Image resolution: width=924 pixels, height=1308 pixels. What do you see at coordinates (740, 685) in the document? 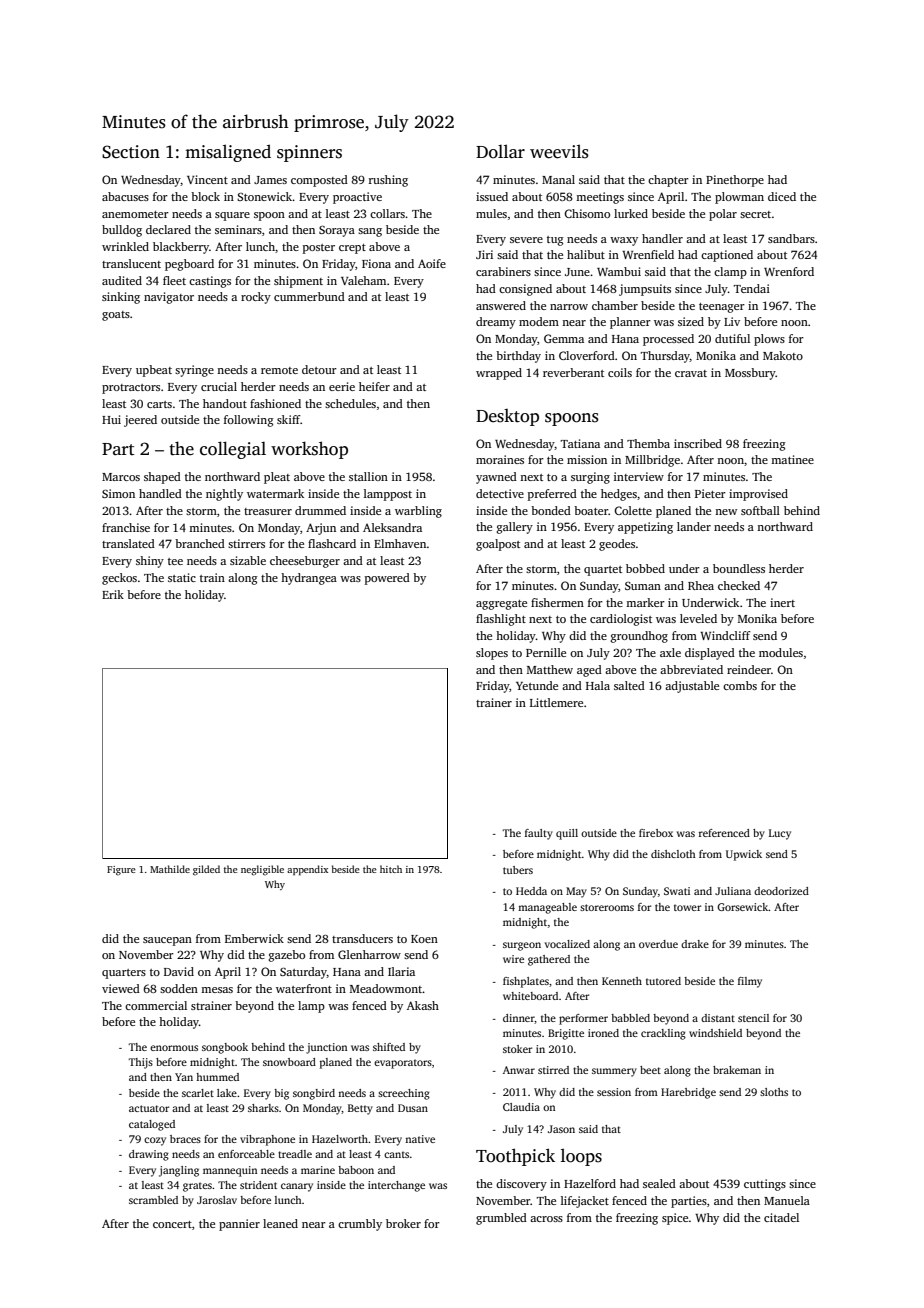
I see `combs` at bounding box center [740, 685].
